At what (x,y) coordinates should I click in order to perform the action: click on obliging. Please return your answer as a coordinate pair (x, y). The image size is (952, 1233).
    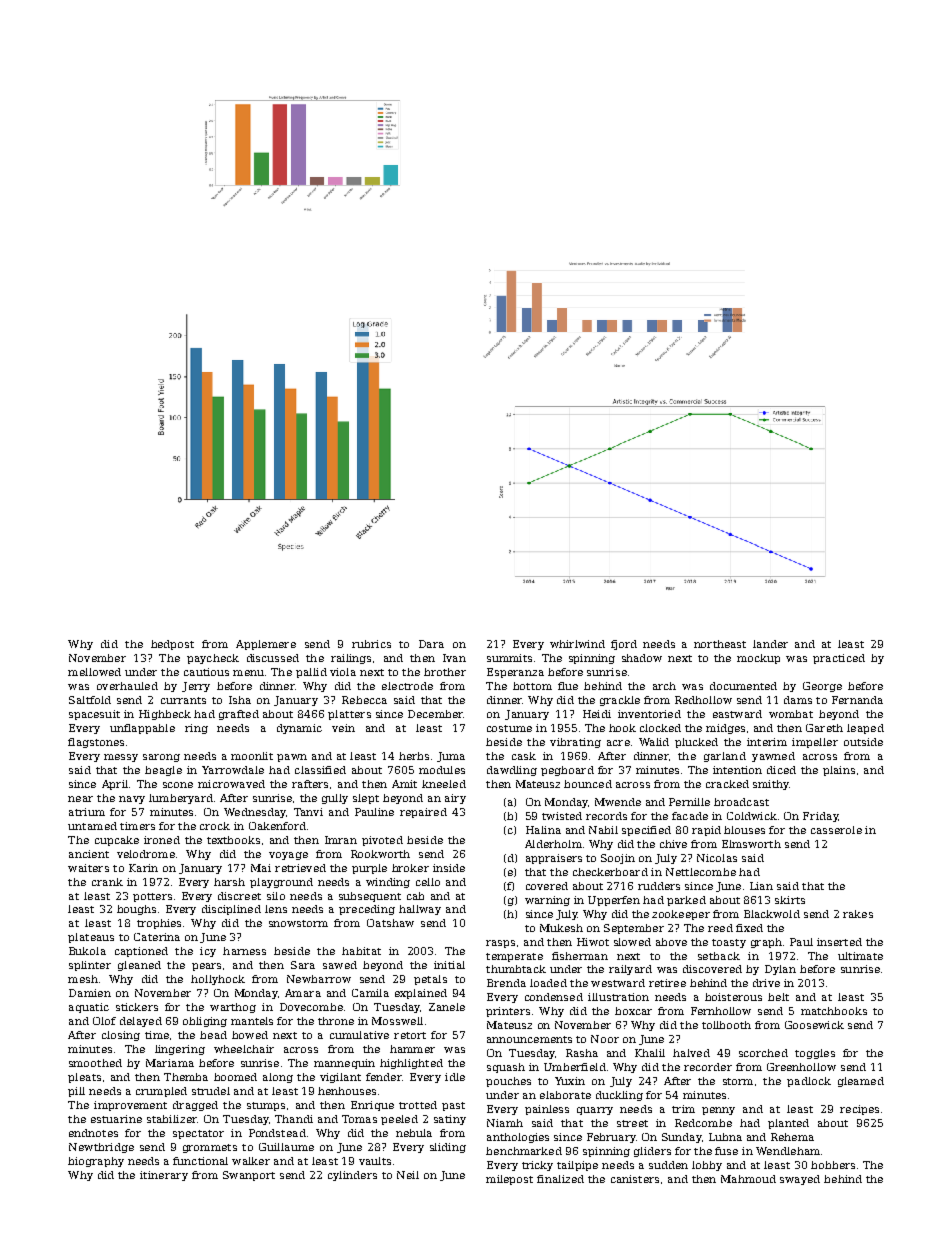
    Looking at the image, I should click on (205, 1022).
